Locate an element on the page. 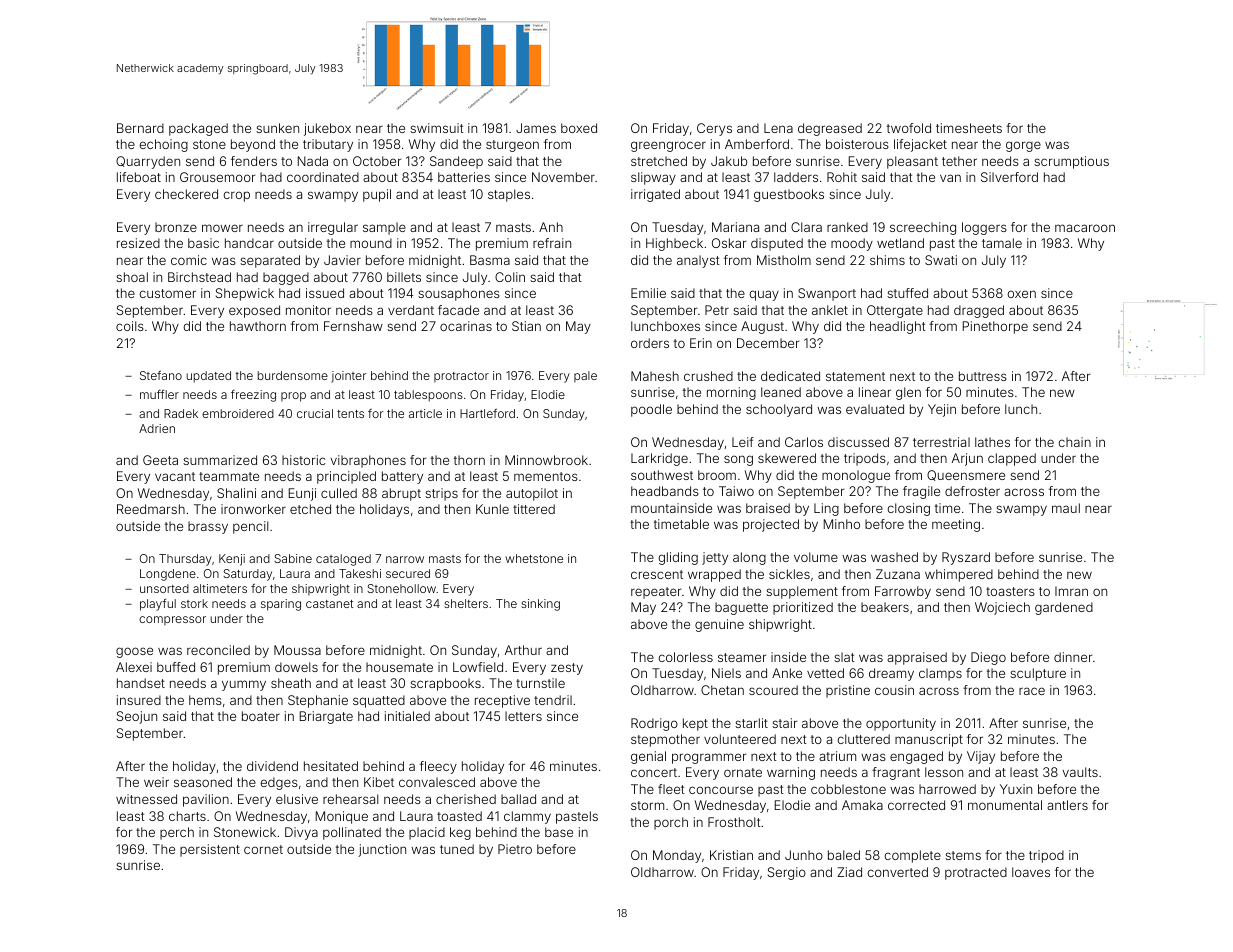 This image has width=1233, height=952. perch is located at coordinates (177, 833).
